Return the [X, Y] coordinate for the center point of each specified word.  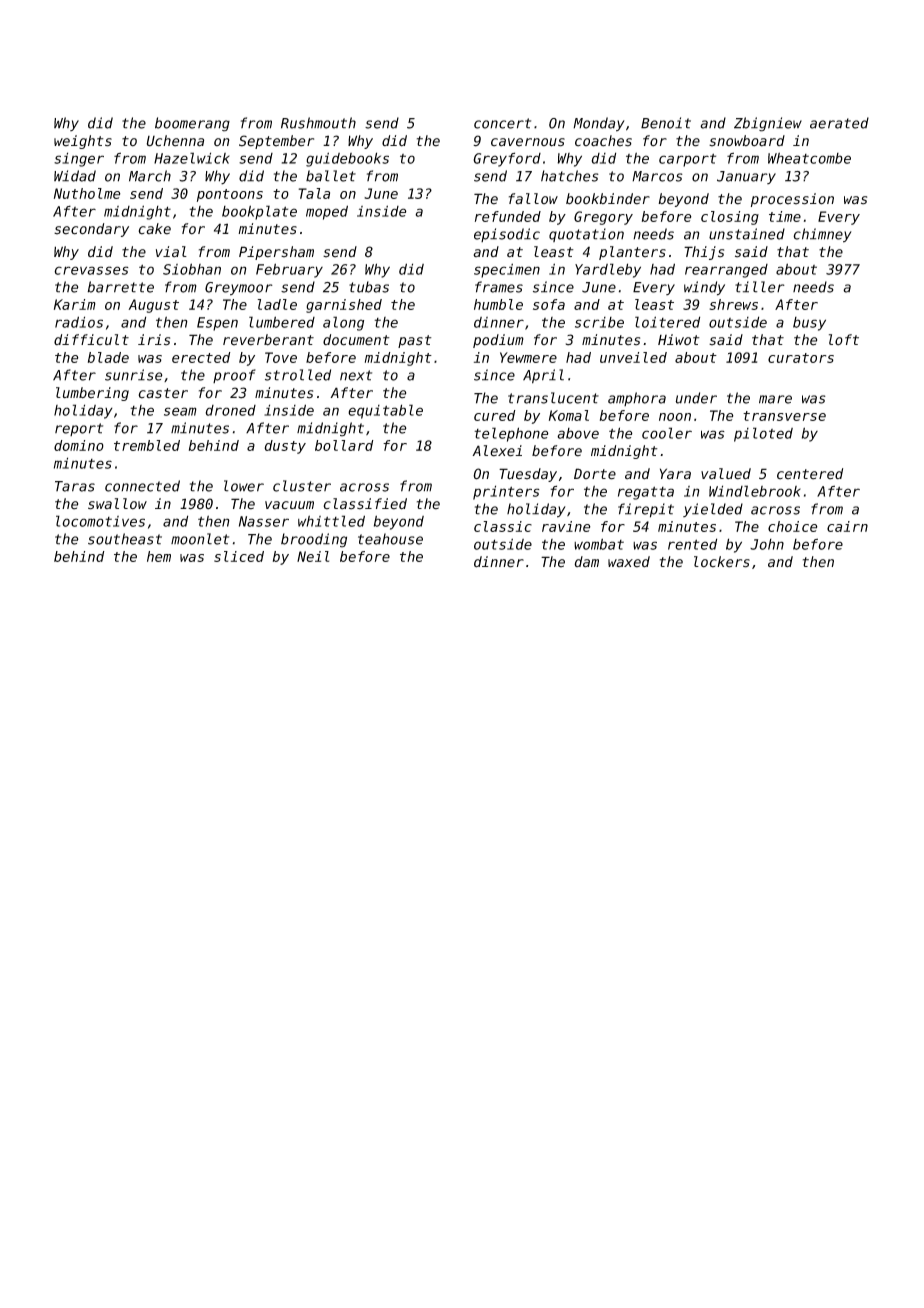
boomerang [192, 124]
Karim [75, 304]
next [356, 375]
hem [159, 556]
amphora [637, 399]
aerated [839, 123]
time [785, 216]
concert [502, 123]
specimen [507, 270]
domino [79, 445]
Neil [313, 556]
